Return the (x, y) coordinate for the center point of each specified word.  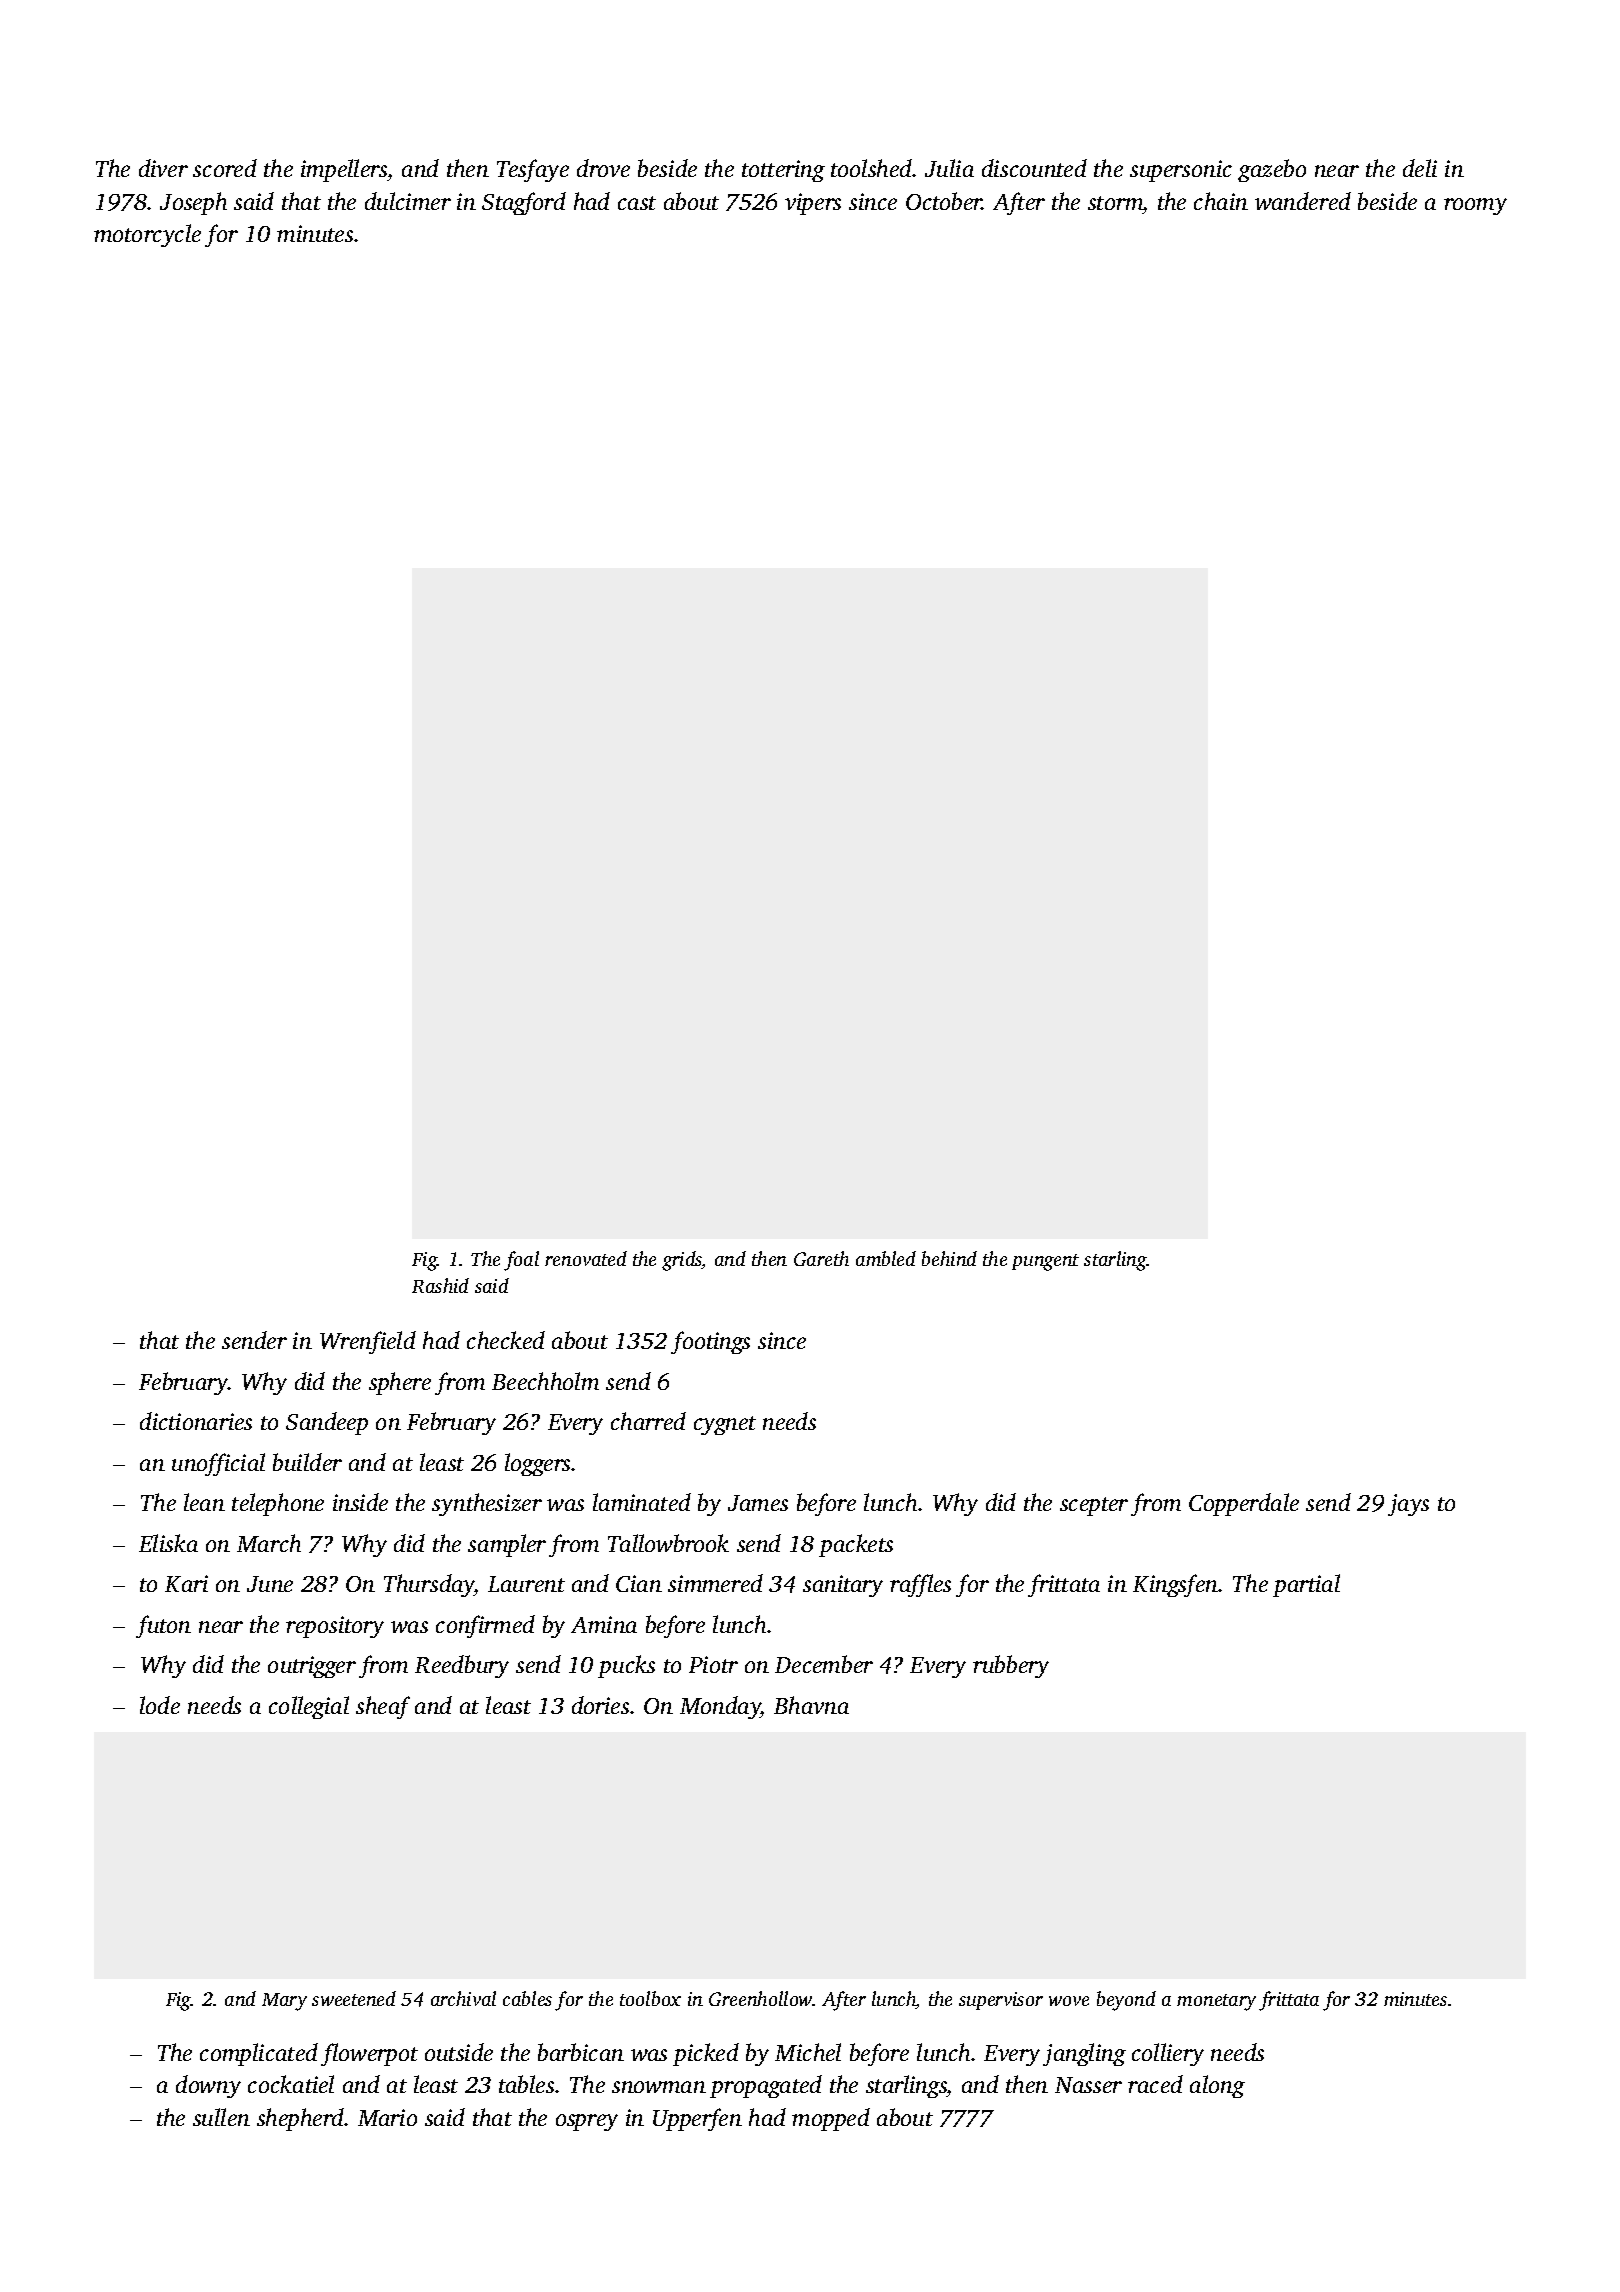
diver (163, 168)
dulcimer (408, 201)
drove (603, 168)
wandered (1303, 201)
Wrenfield (368, 1342)
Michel (808, 2052)
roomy (1475, 206)
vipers (813, 204)
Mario (387, 2117)
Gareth (821, 1258)
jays (1408, 1505)
